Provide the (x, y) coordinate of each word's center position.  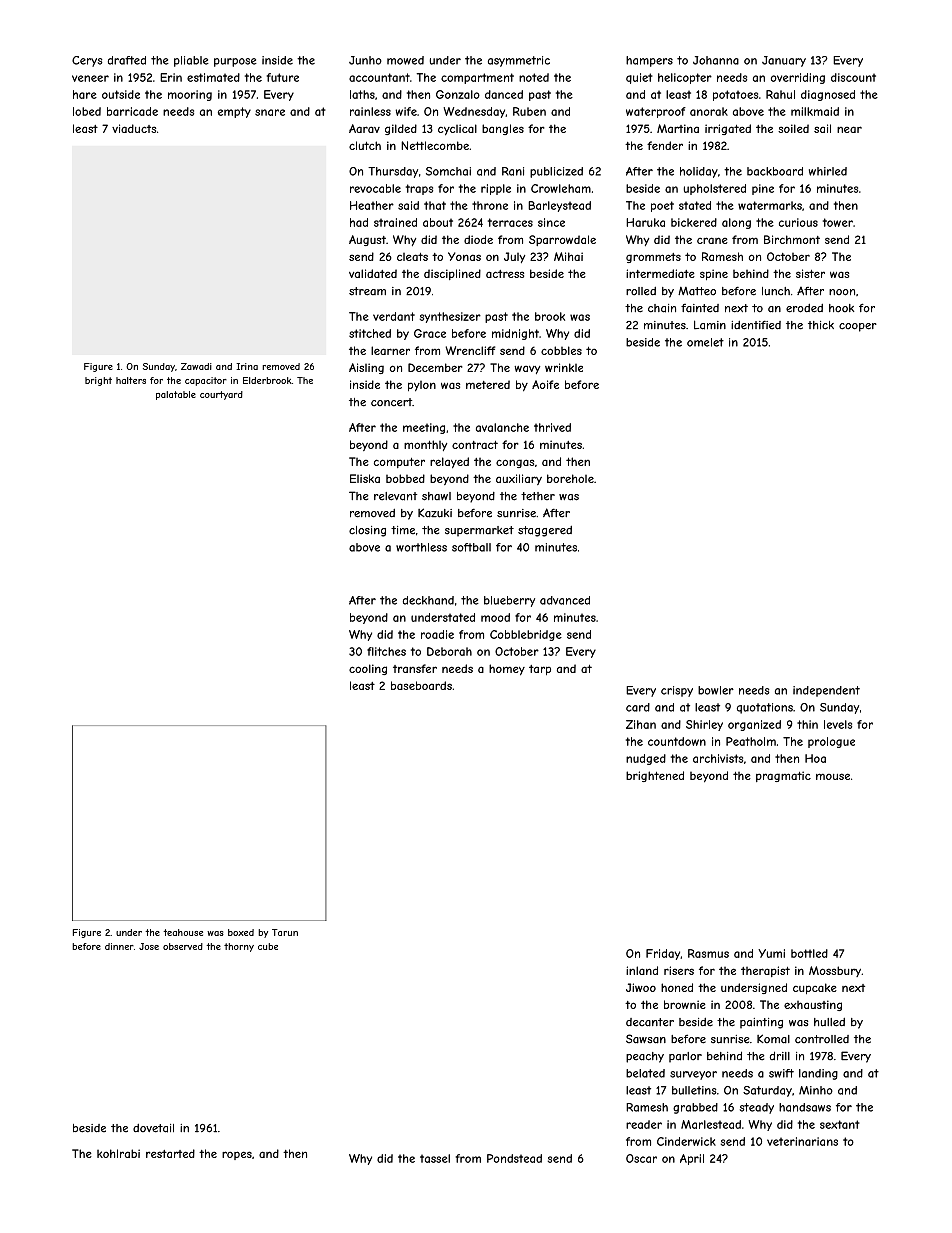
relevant (395, 496)
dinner (119, 946)
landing (818, 1074)
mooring (190, 95)
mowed (405, 60)
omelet (705, 342)
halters (131, 380)
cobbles (561, 350)
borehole (570, 478)
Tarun (285, 932)
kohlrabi (118, 1153)
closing (367, 531)
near (849, 129)
